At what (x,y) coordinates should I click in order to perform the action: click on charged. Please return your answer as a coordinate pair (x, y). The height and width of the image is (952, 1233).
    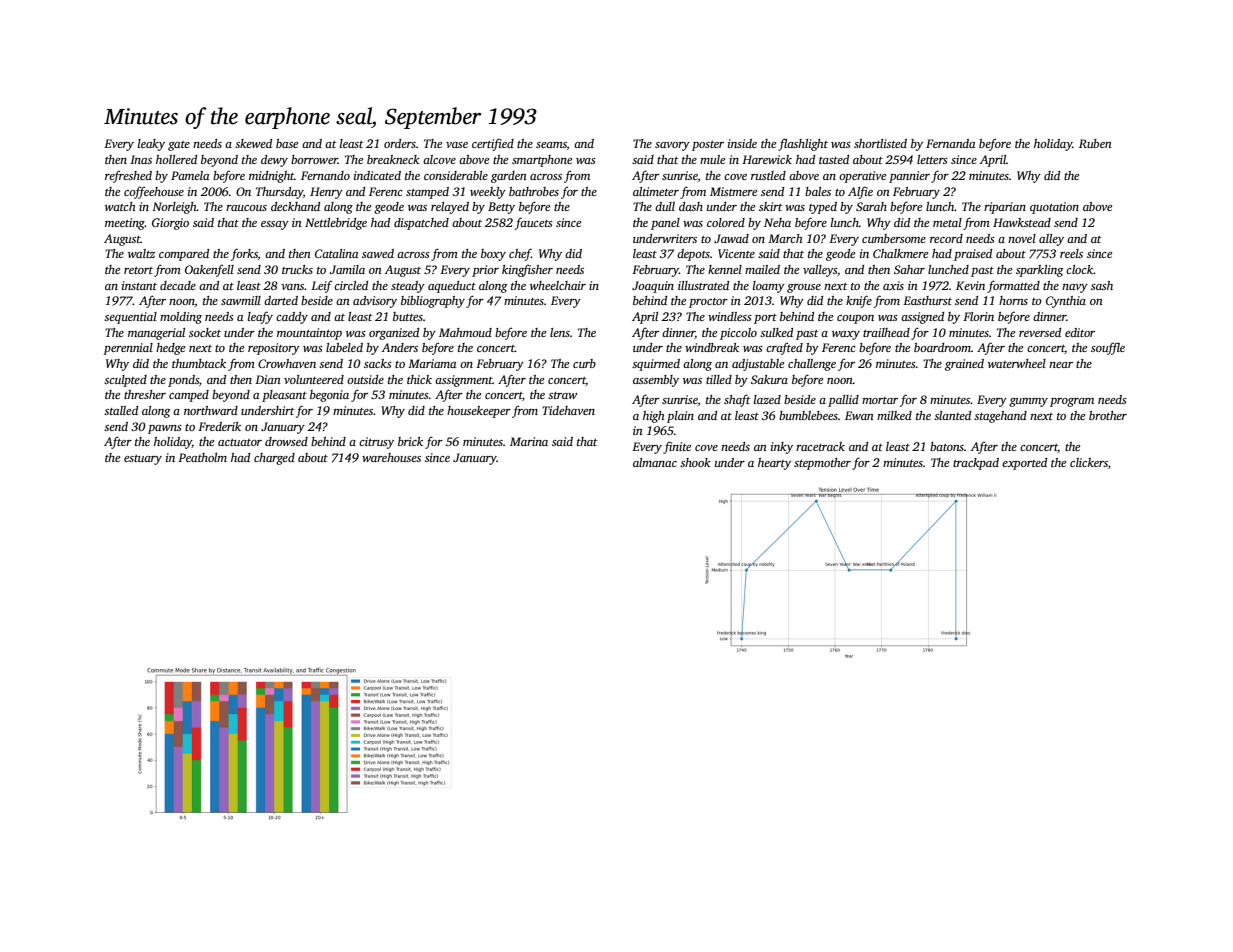
    Looking at the image, I should click on (274, 459).
